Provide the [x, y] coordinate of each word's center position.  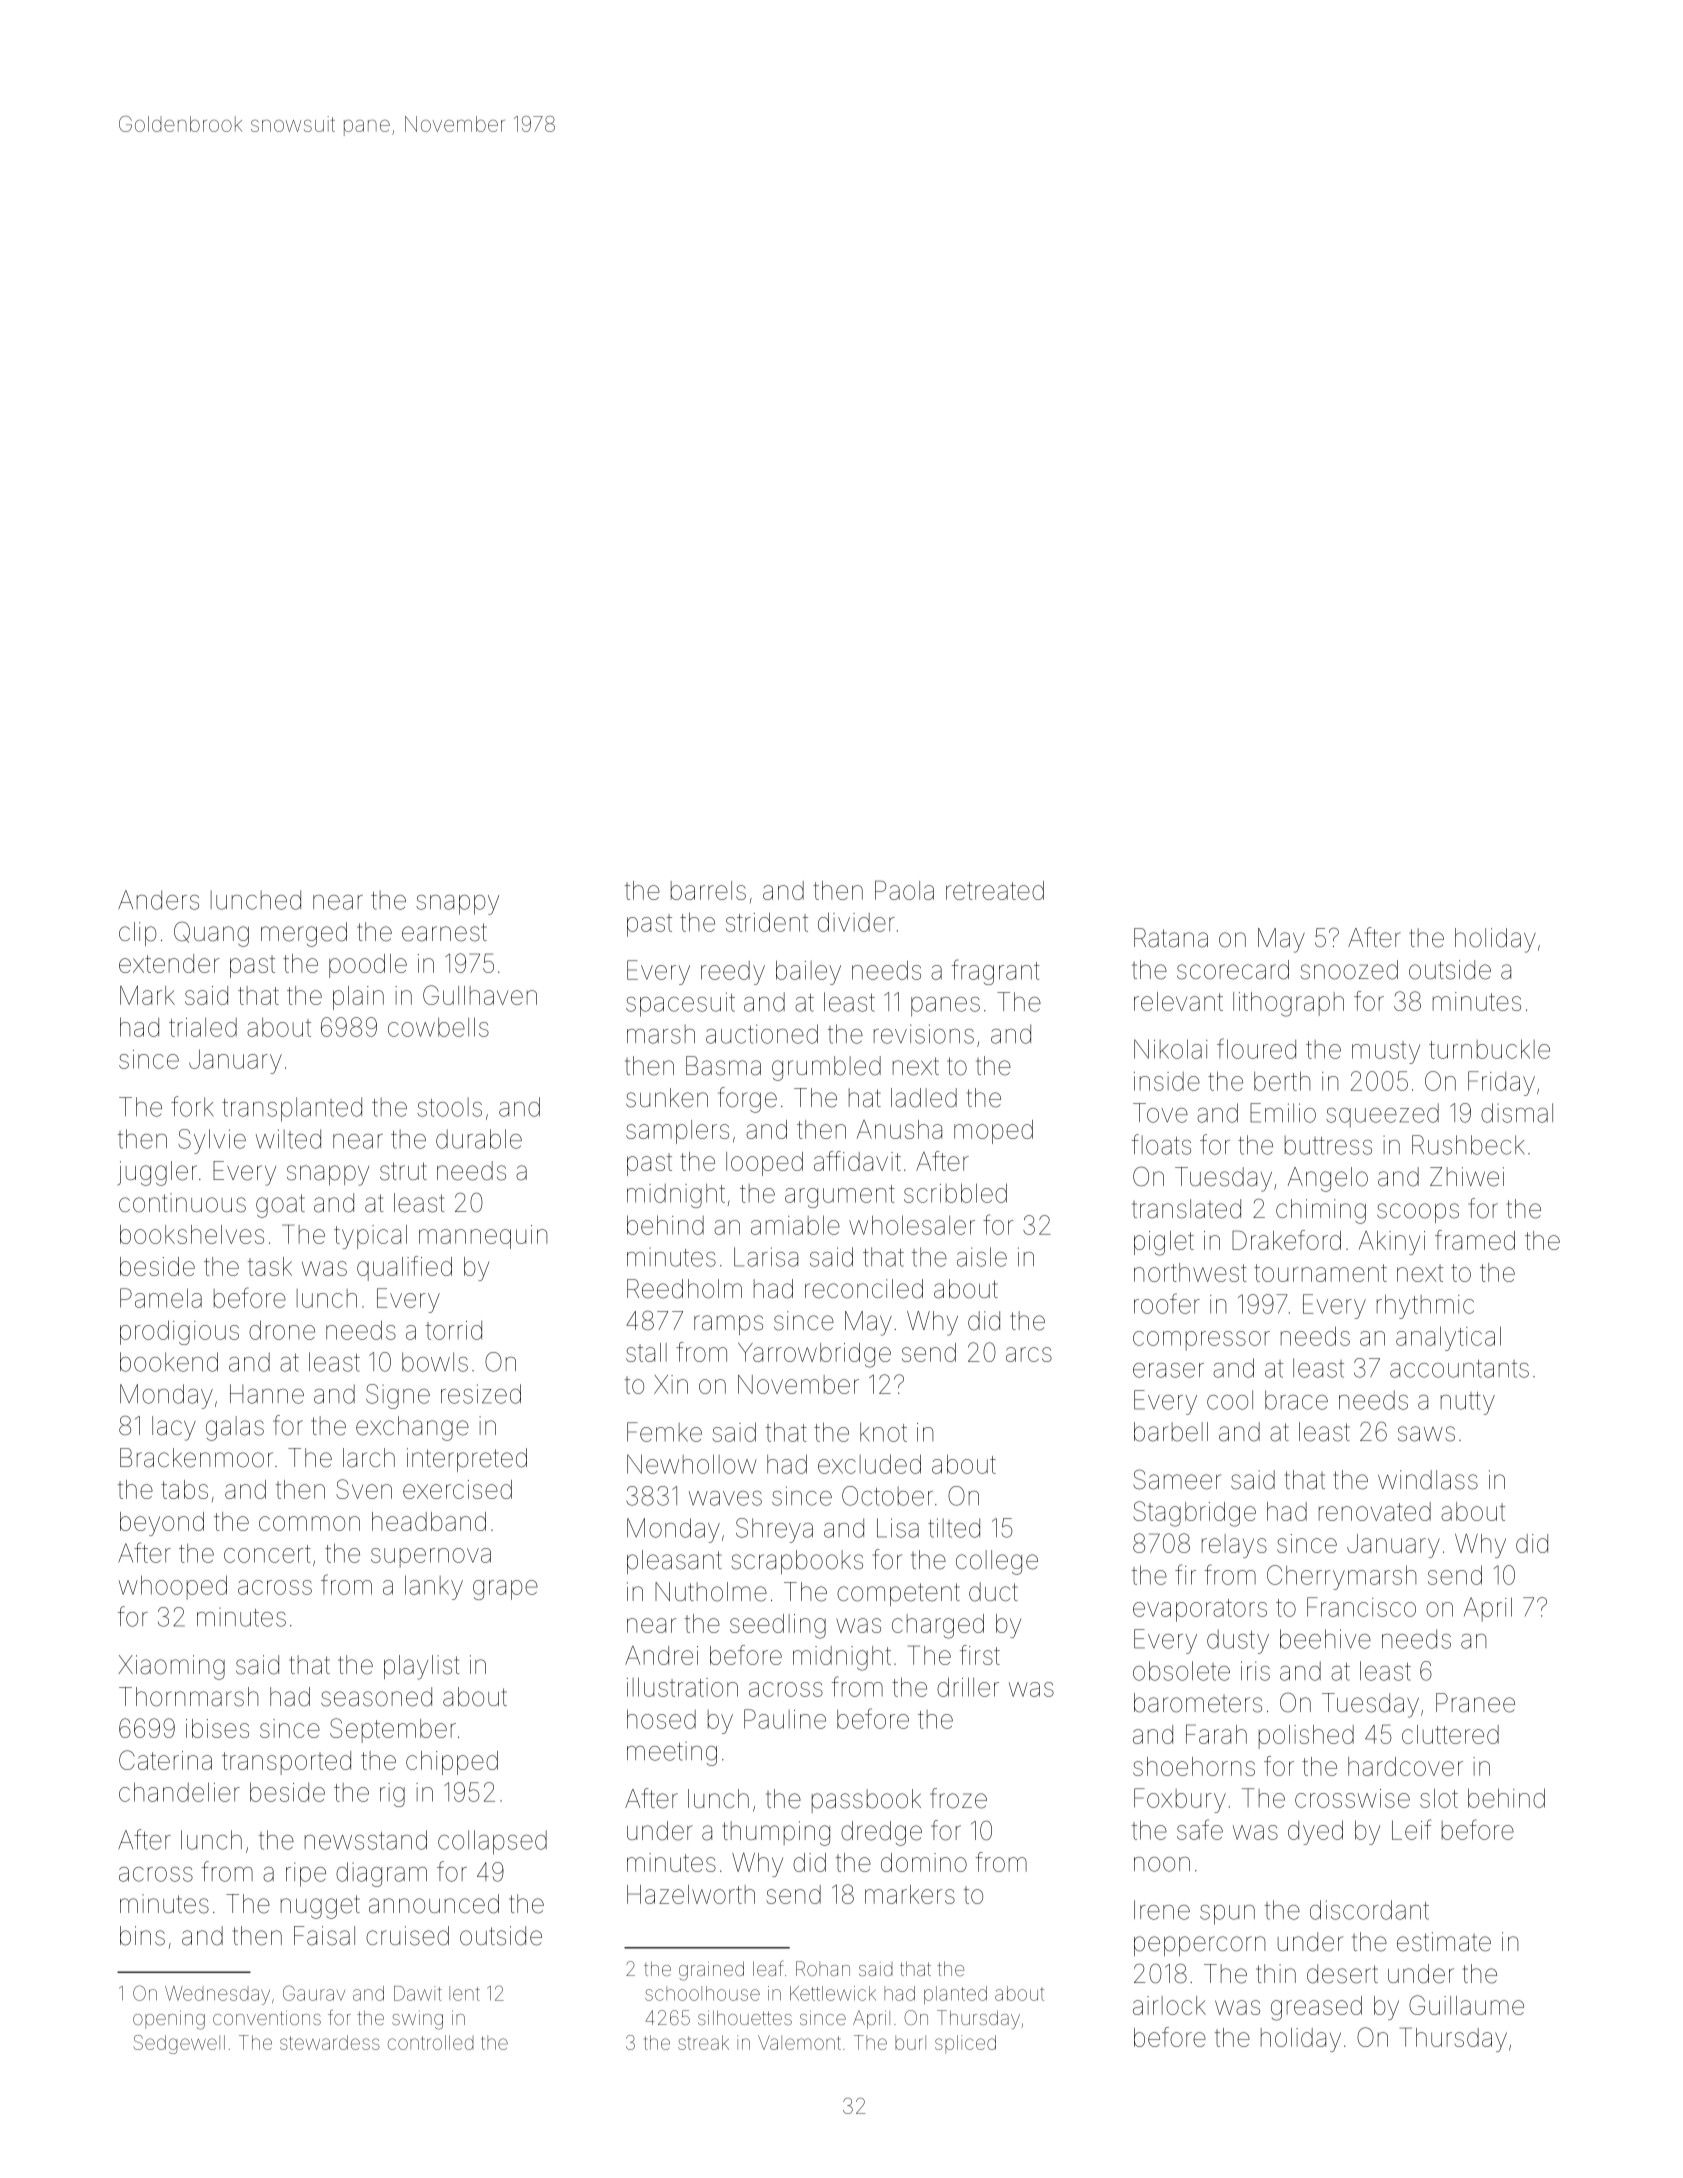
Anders [158, 900]
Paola [904, 890]
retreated [995, 890]
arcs [1029, 1354]
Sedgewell [179, 2044]
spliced [965, 2044]
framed [1475, 1240]
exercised [457, 1489]
